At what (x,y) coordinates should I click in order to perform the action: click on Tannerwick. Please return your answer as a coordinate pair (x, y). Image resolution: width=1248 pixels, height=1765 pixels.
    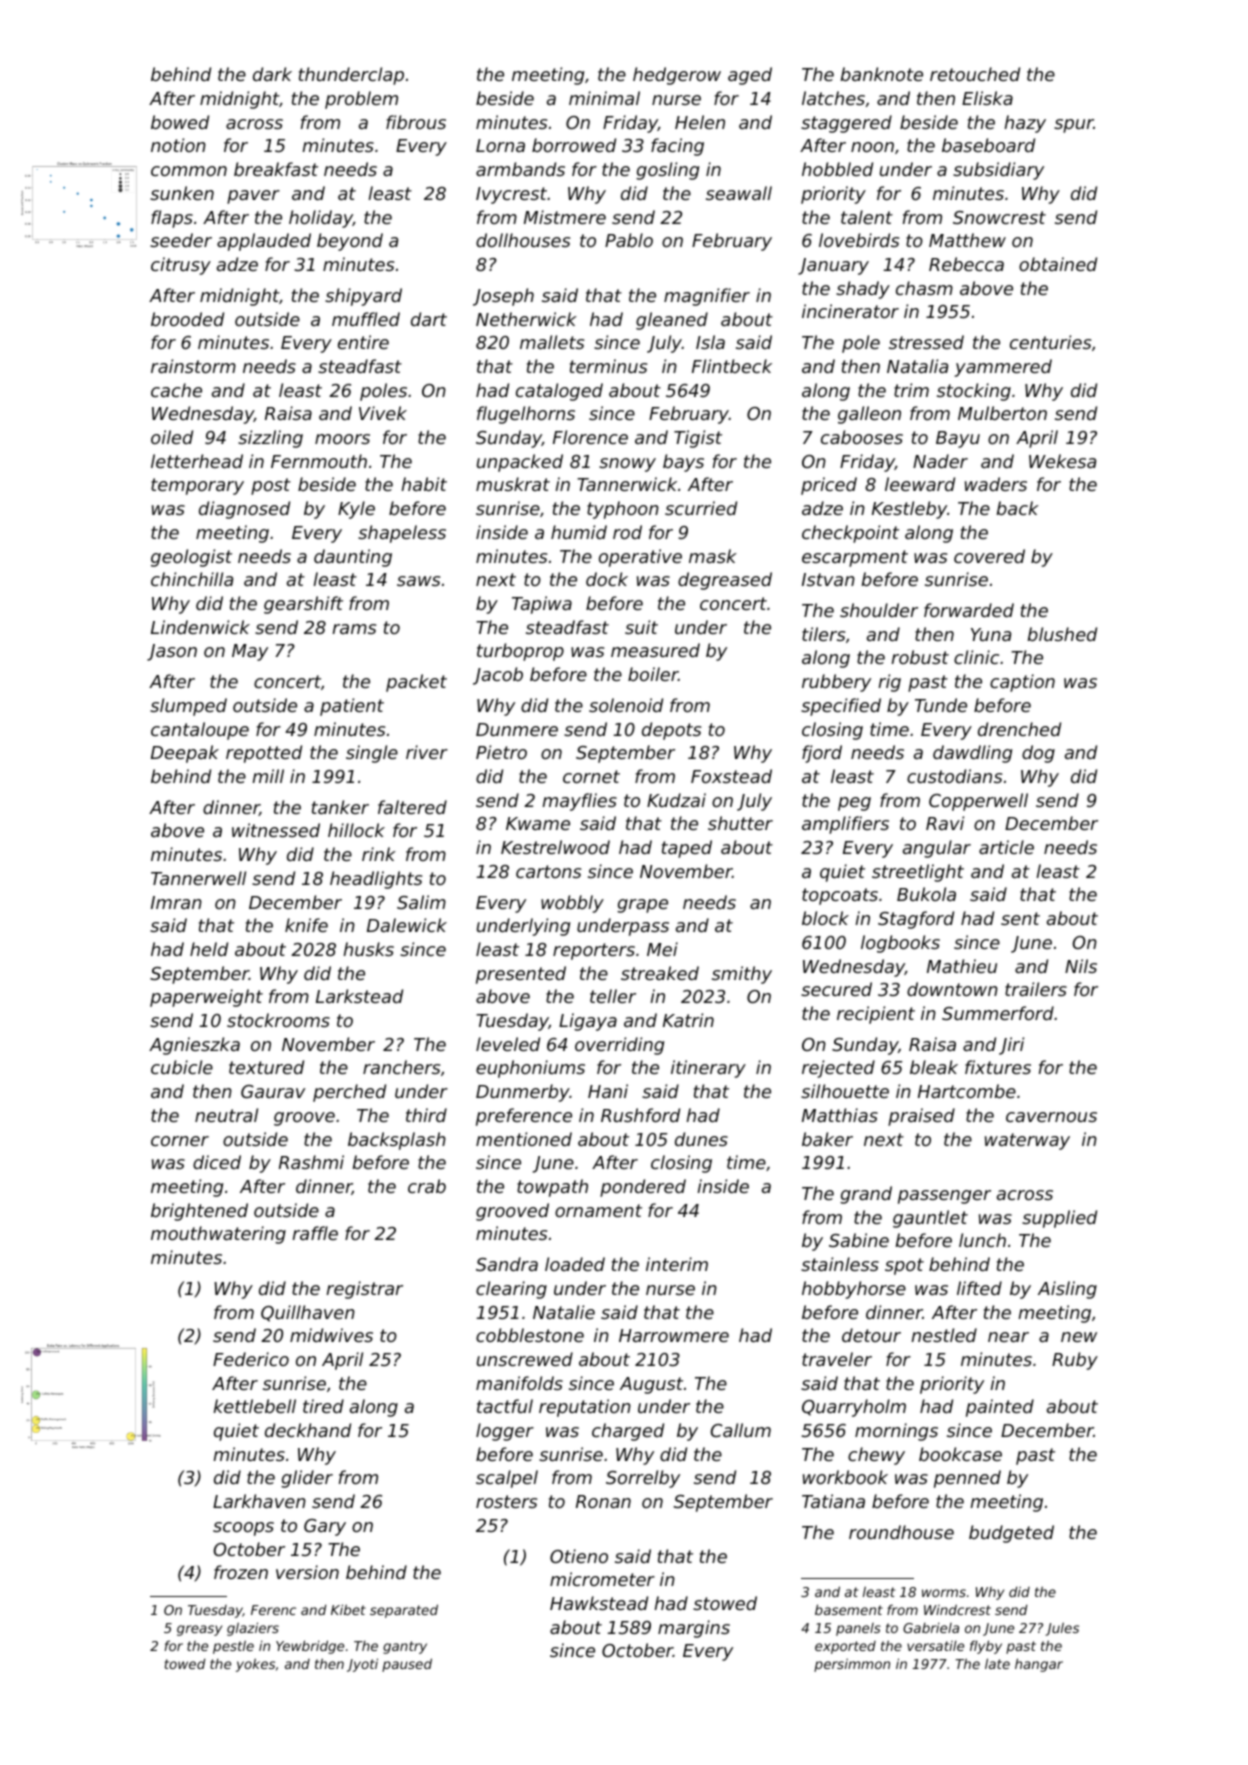
    Looking at the image, I should click on (627, 484).
